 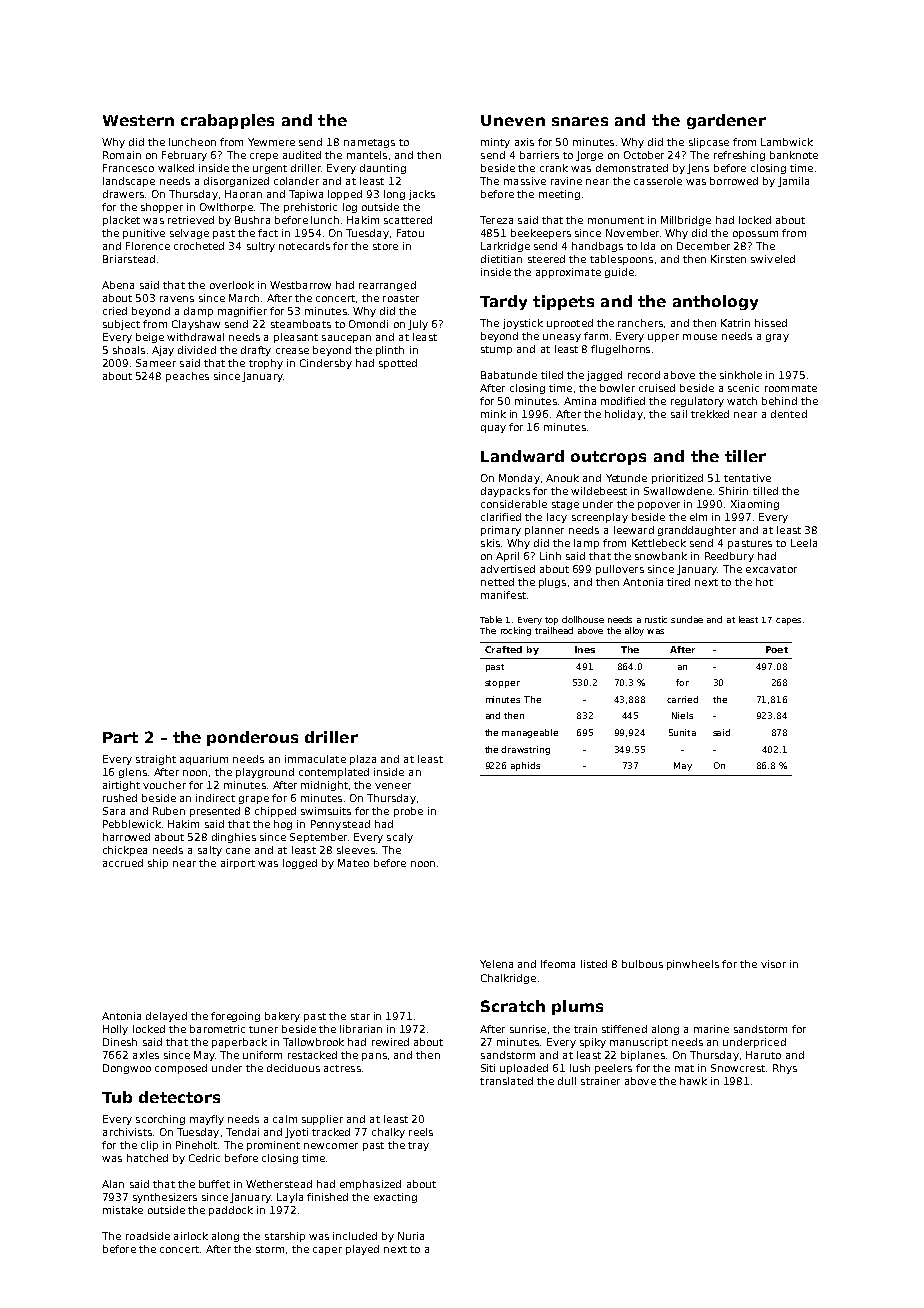 I want to click on playground, so click(x=265, y=773).
